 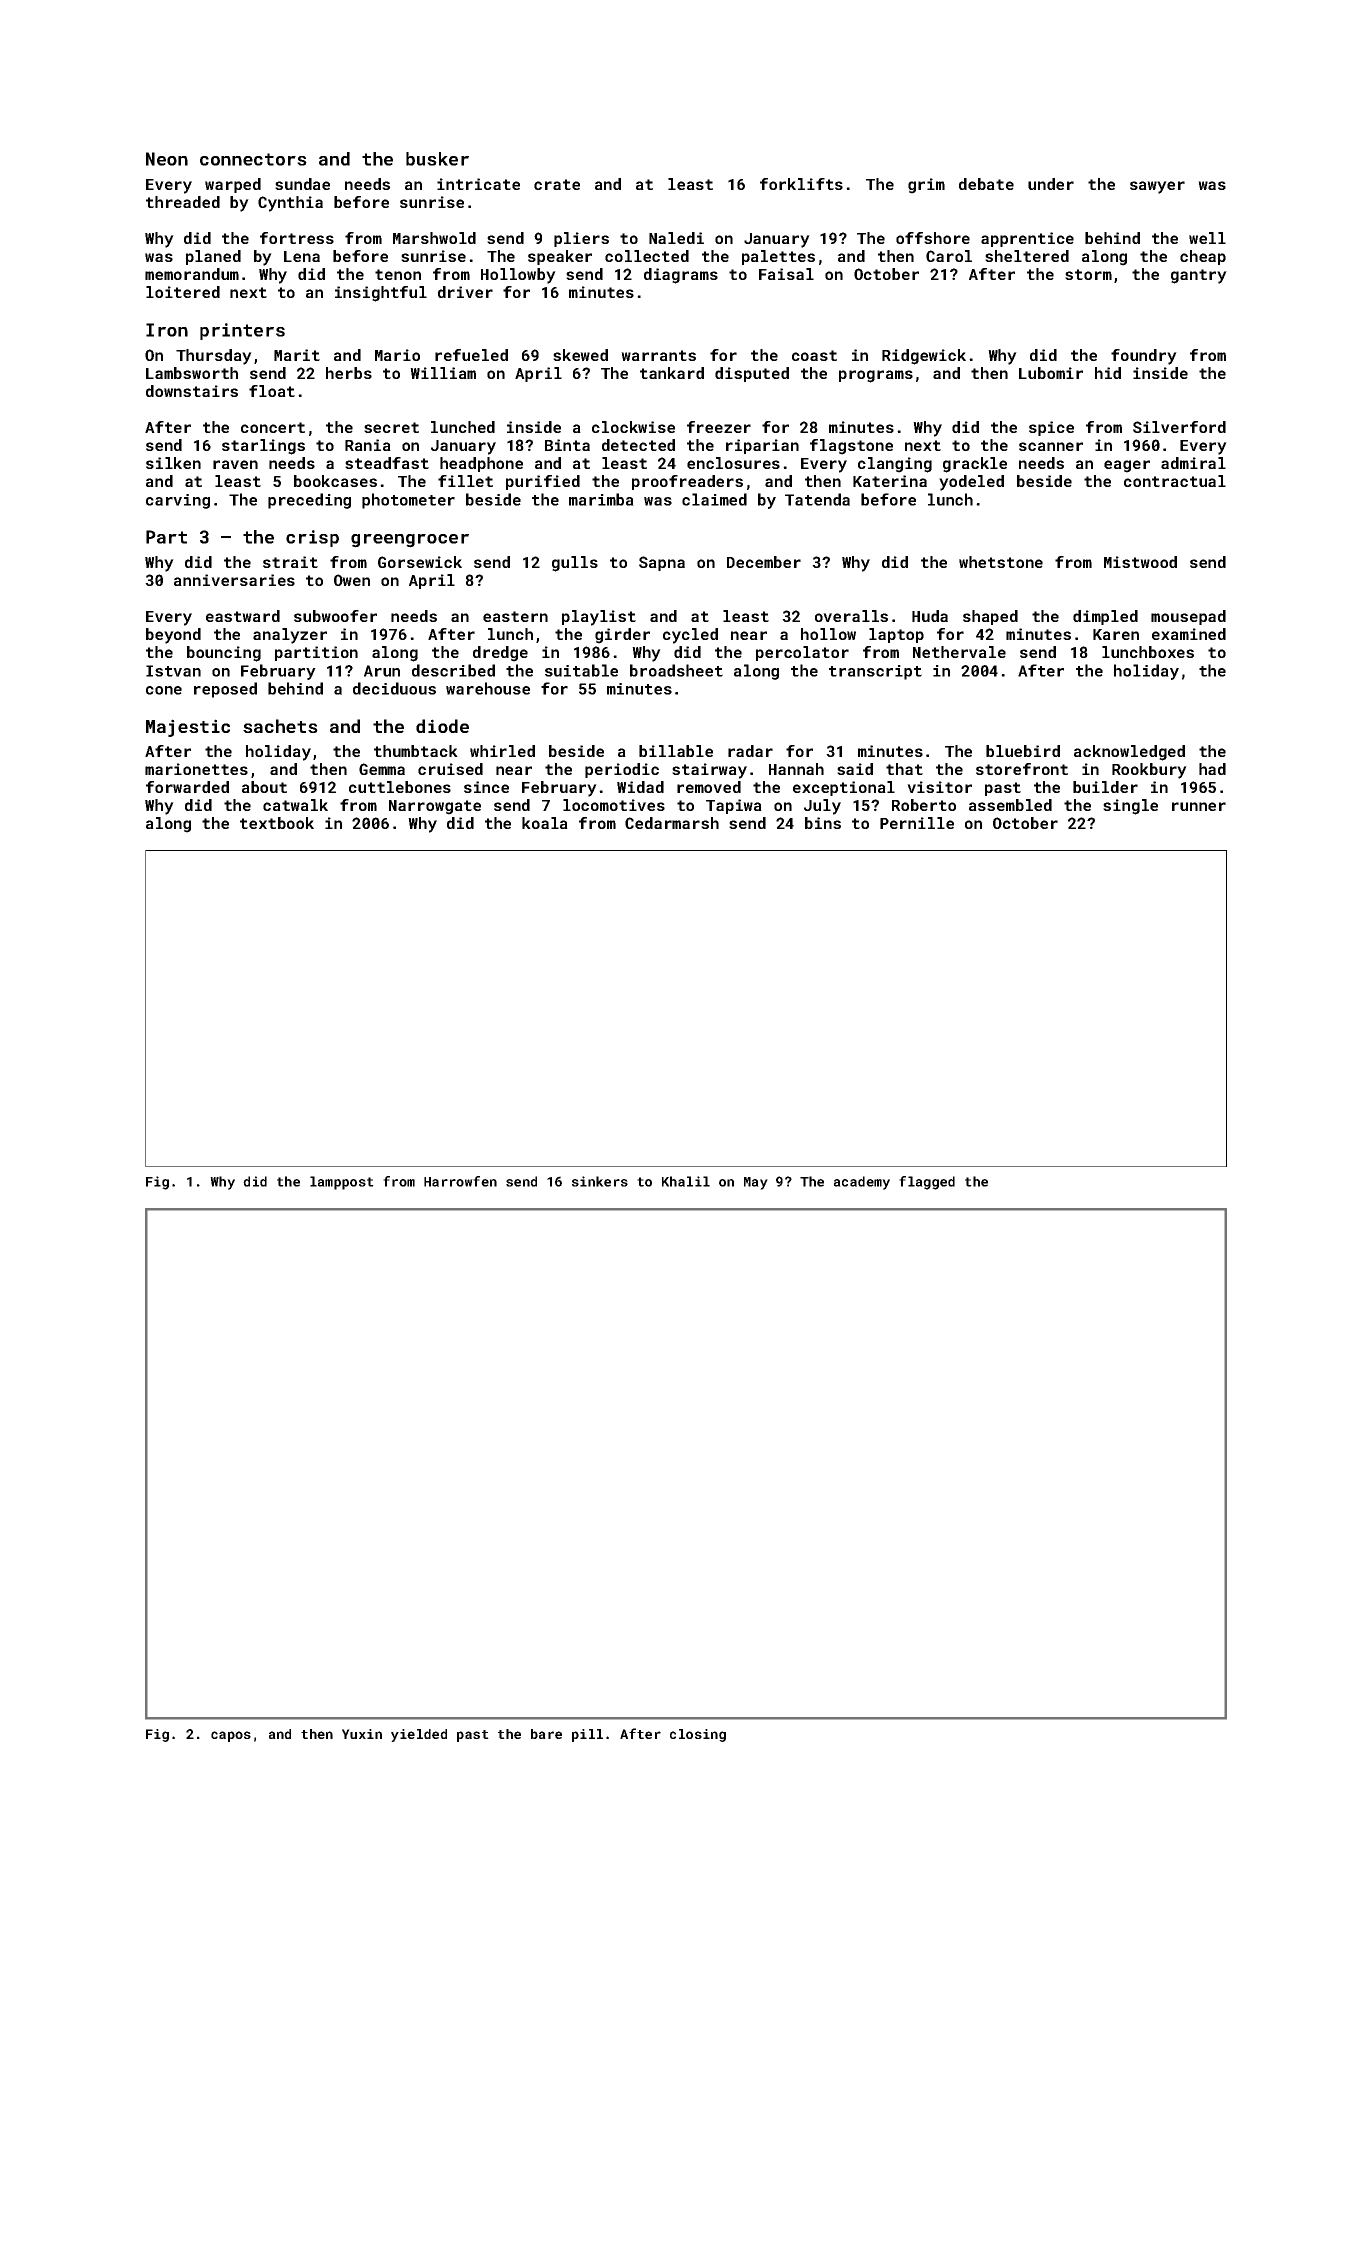 What do you see at coordinates (1157, 187) in the document?
I see `sawyer` at bounding box center [1157, 187].
